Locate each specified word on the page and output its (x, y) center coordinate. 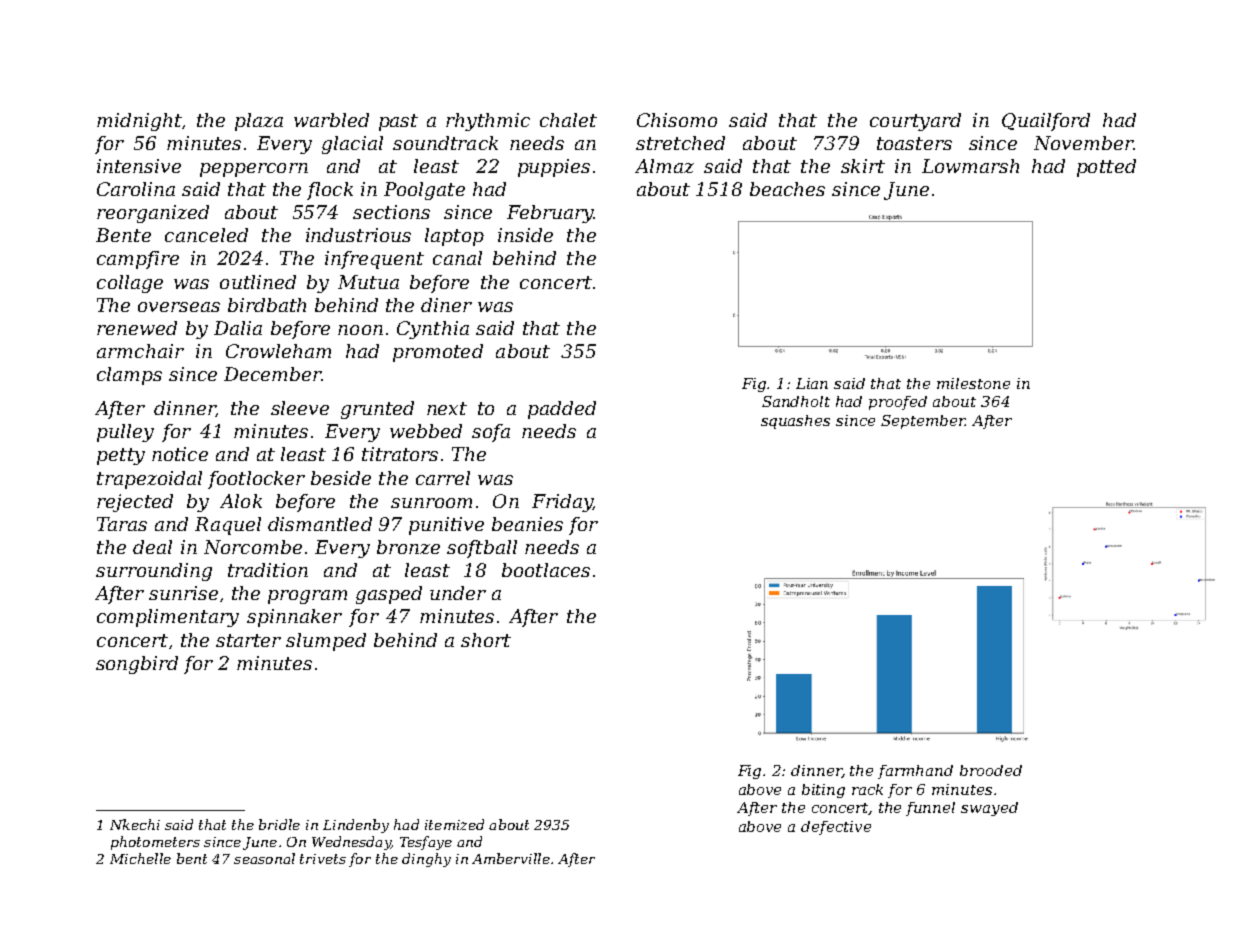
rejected (135, 503)
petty (121, 456)
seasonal (264, 858)
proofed (898, 403)
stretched (680, 143)
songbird (137, 665)
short (486, 640)
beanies (527, 524)
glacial (352, 145)
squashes (795, 422)
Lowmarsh (970, 166)
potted (1106, 168)
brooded (991, 770)
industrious (358, 235)
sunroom (431, 503)
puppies (554, 168)
